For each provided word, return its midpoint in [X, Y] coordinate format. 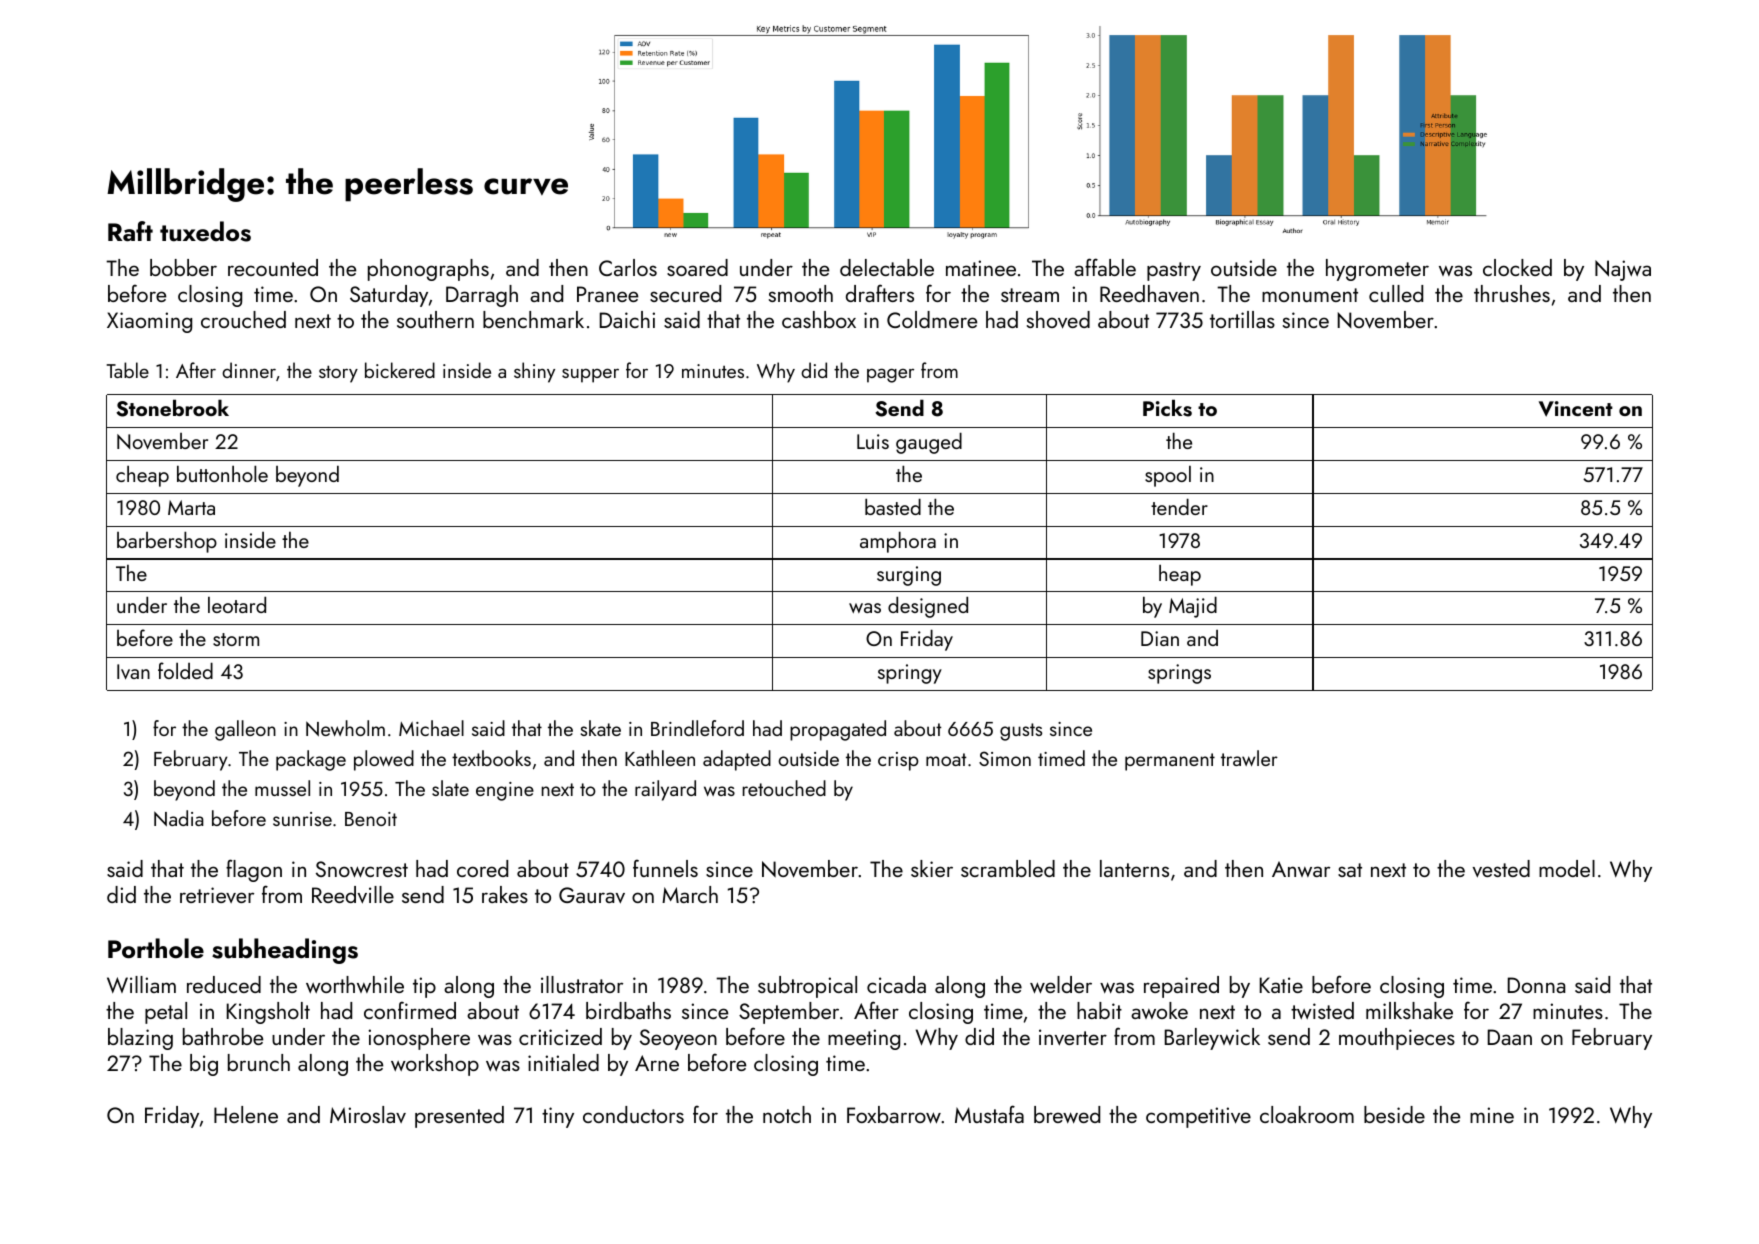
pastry [1174, 271]
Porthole [156, 948]
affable [1105, 267]
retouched [784, 788]
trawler [1249, 758]
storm [236, 639]
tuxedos [205, 231]
